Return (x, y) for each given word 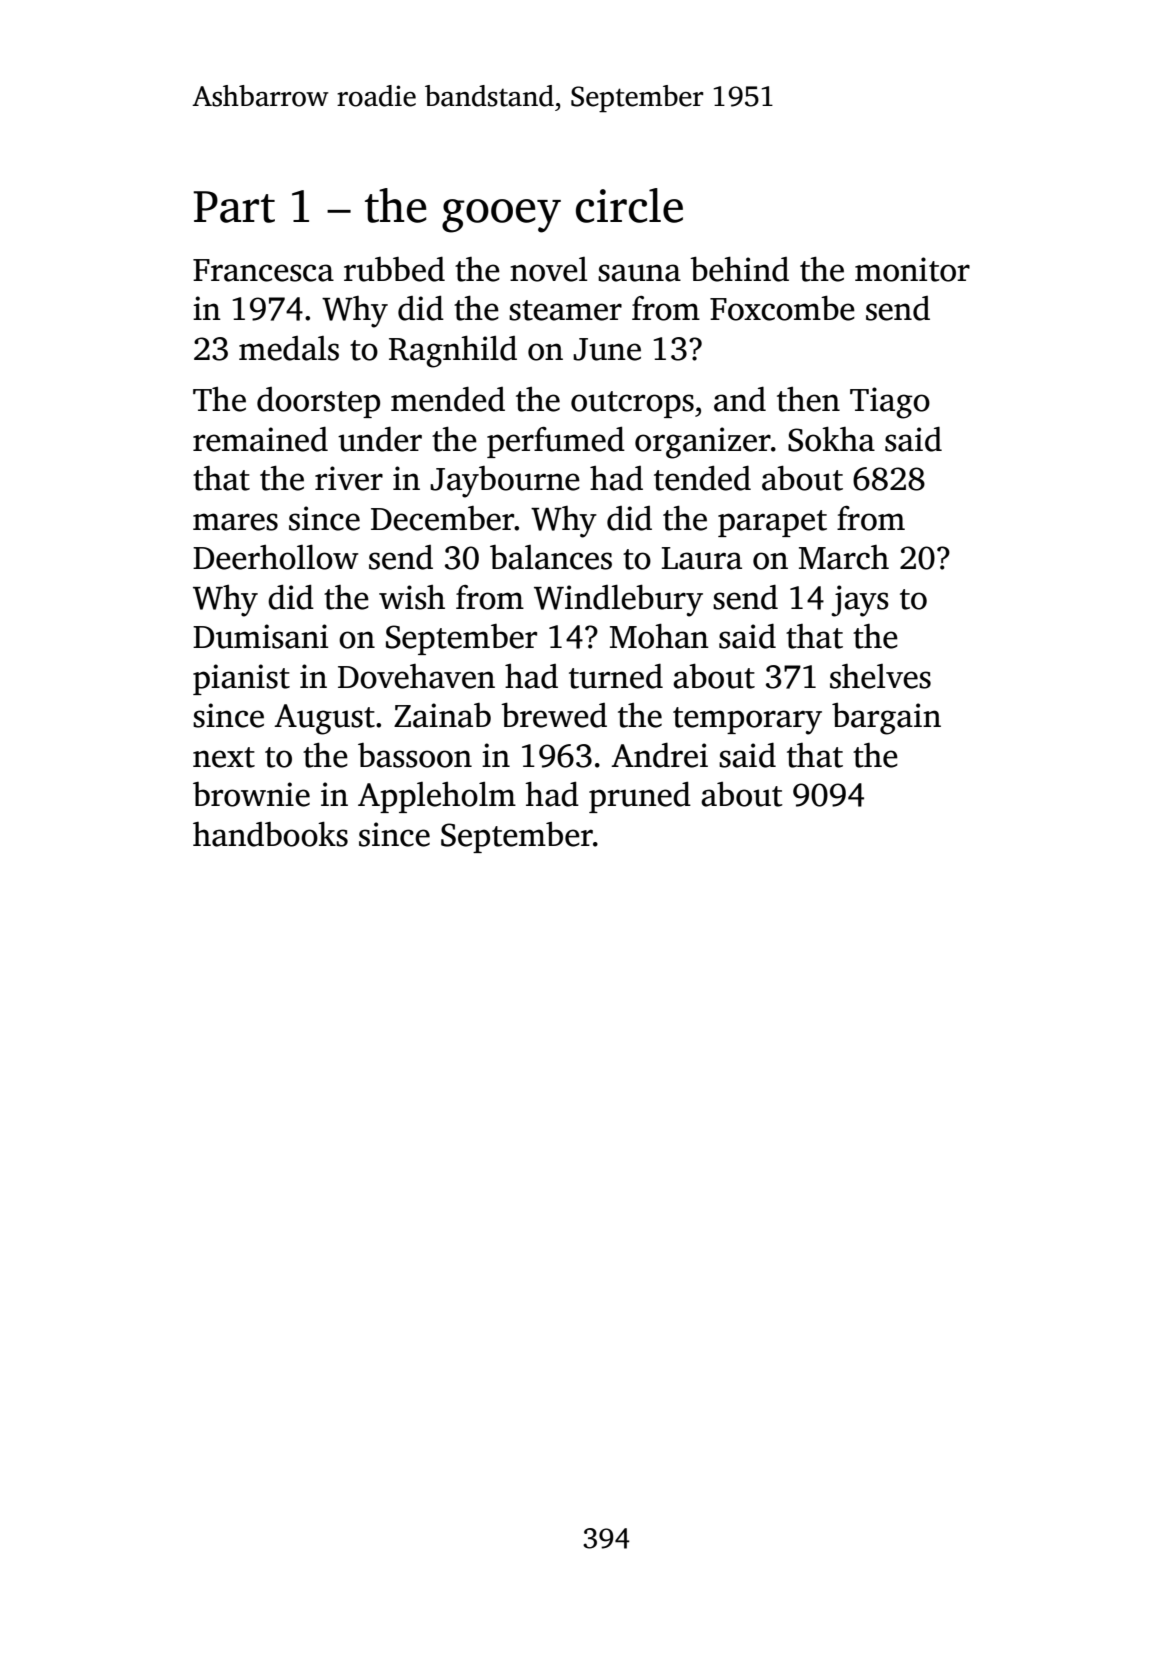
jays (860, 601)
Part (234, 207)
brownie (251, 794)
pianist (241, 679)
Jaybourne (505, 482)
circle (629, 205)
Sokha (831, 439)
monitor (912, 269)
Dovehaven (416, 676)
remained (260, 439)
